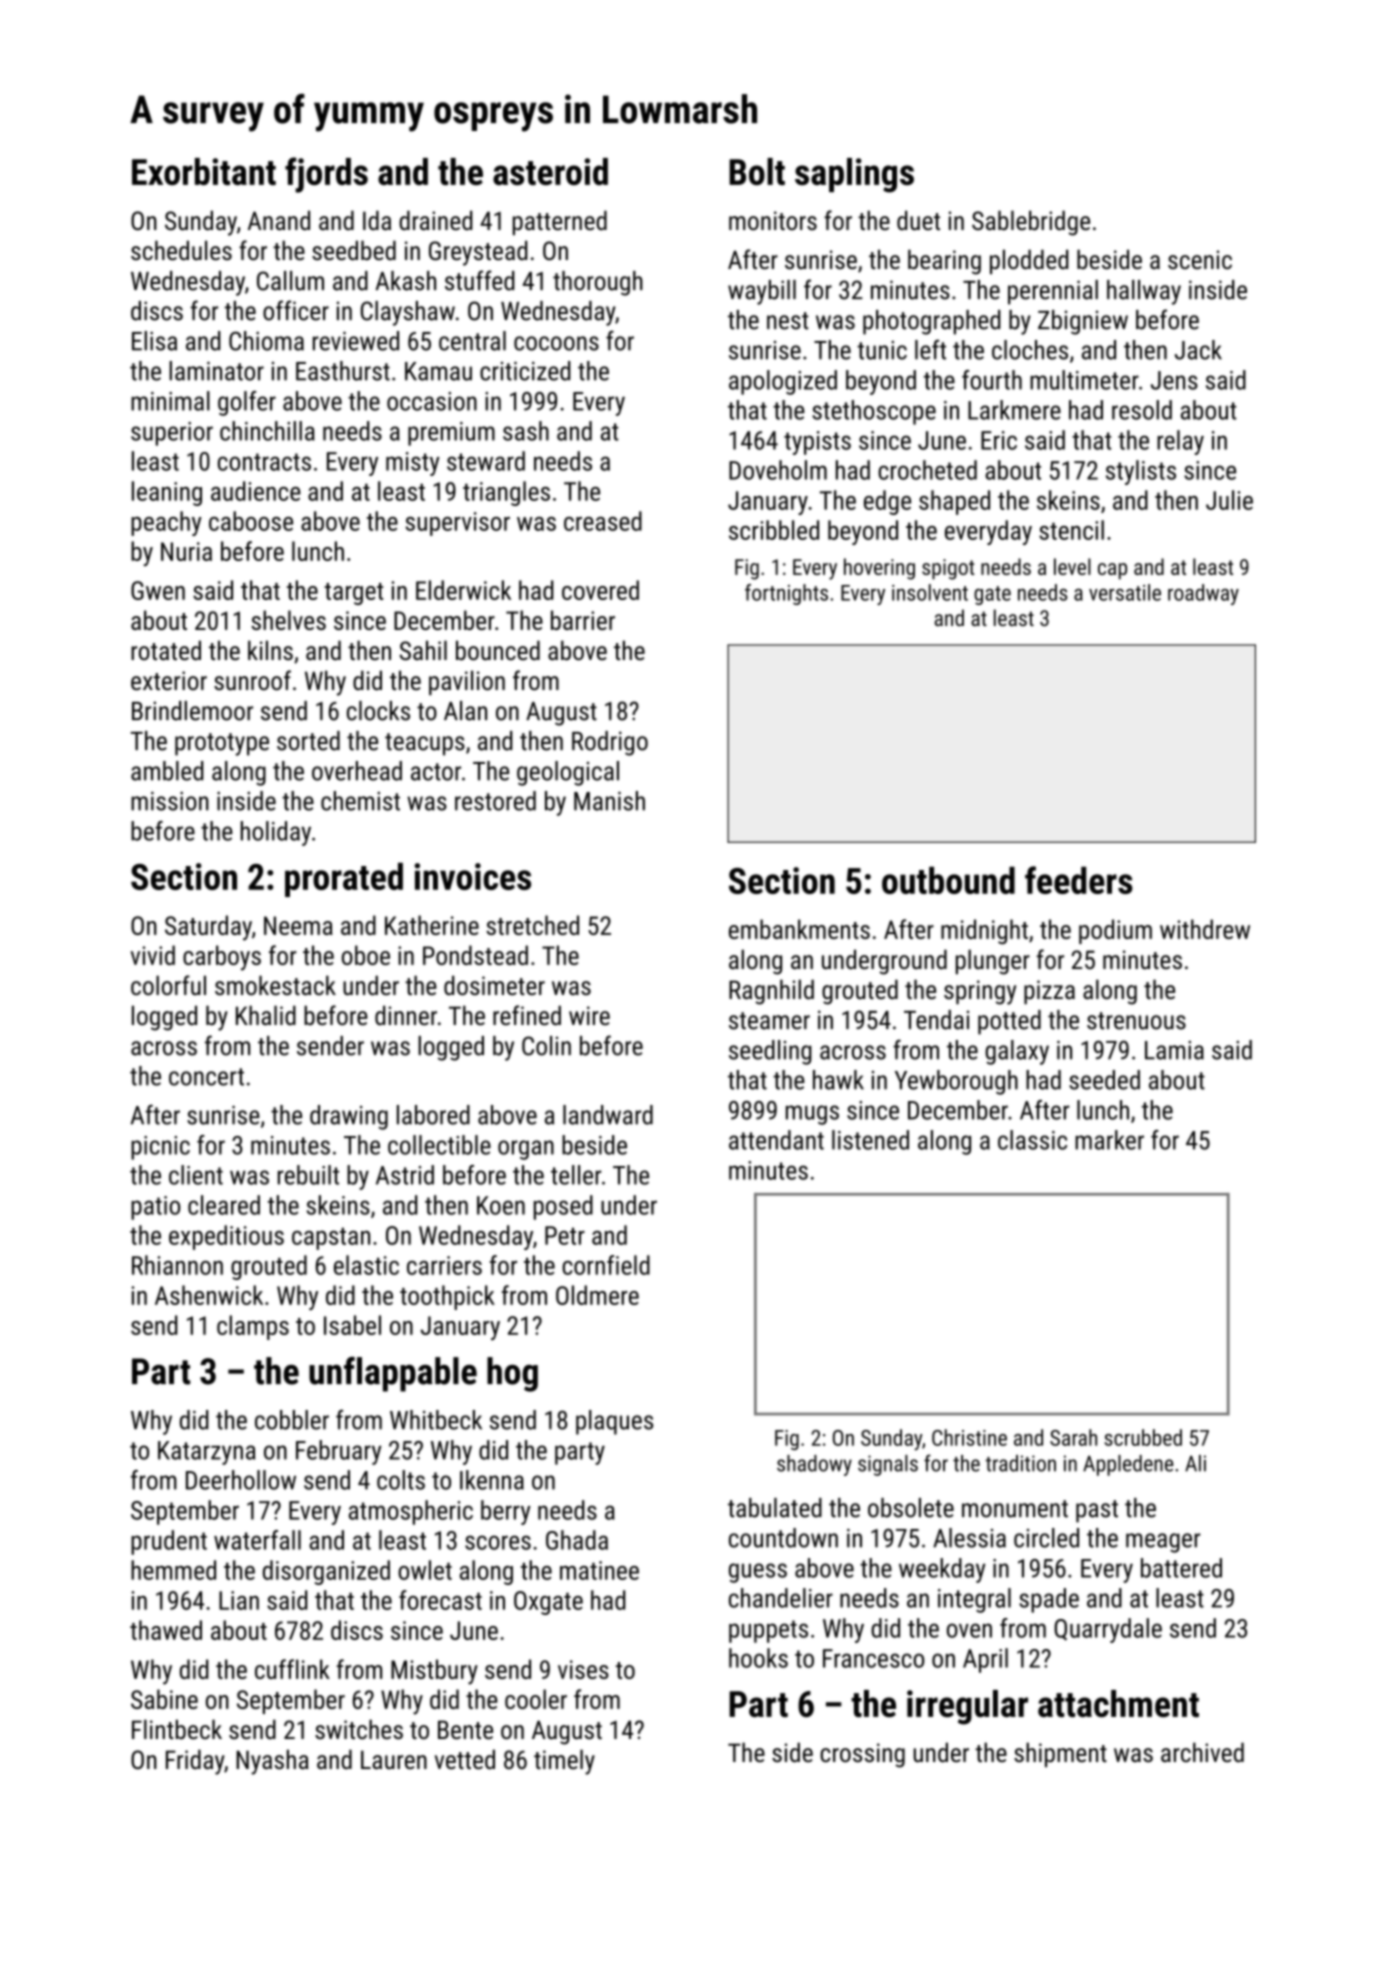  What do you see at coordinates (326, 175) in the screenshot?
I see `fjords` at bounding box center [326, 175].
